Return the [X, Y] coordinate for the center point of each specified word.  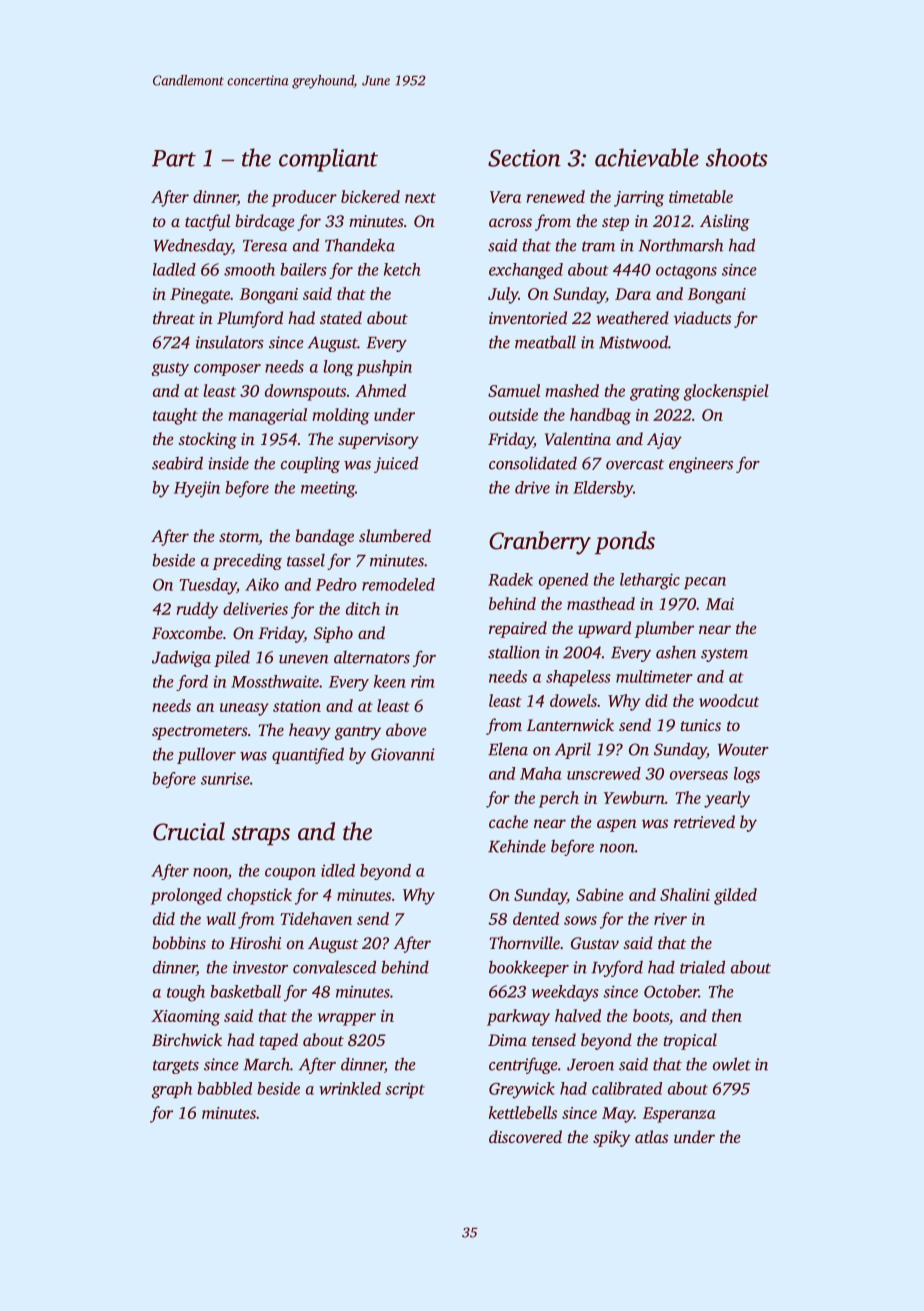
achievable [647, 157]
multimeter [654, 676]
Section [524, 158]
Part [174, 158]
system [724, 655]
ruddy [197, 610]
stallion [514, 652]
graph [172, 1090]
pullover [206, 755]
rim [423, 681]
